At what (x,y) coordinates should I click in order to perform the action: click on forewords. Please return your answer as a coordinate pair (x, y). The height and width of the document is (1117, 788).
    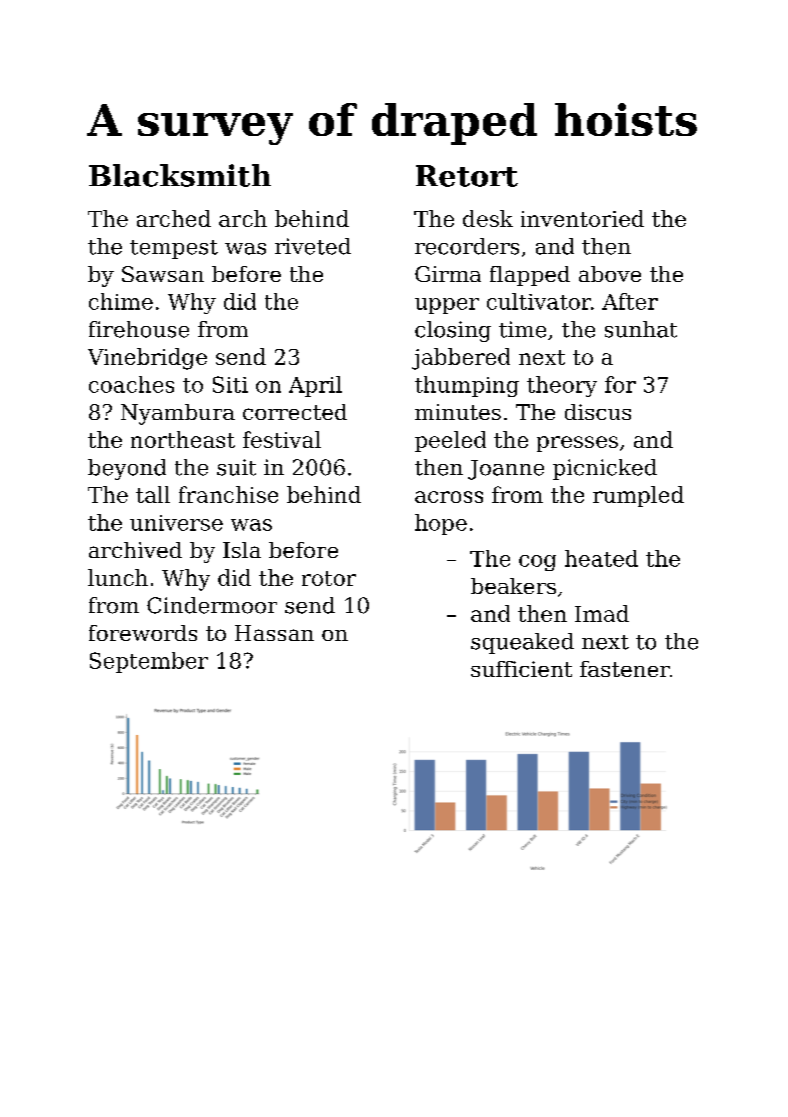
    Looking at the image, I should click on (143, 633).
